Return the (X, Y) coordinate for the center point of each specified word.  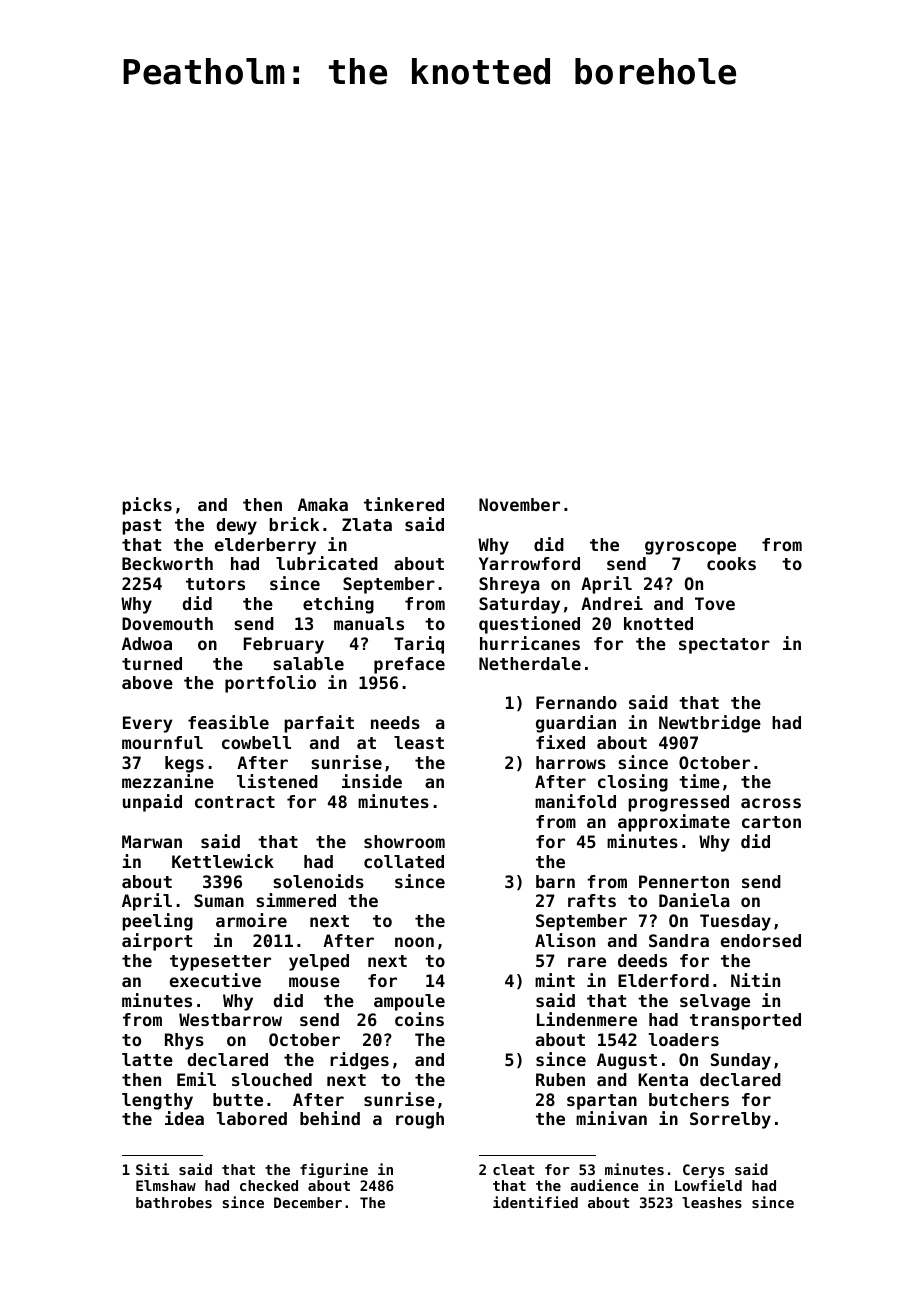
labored (252, 1118)
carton (771, 822)
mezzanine (168, 781)
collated (404, 861)
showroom (404, 841)
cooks (731, 563)
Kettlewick (223, 861)
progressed (678, 803)
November (519, 504)
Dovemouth (167, 623)
